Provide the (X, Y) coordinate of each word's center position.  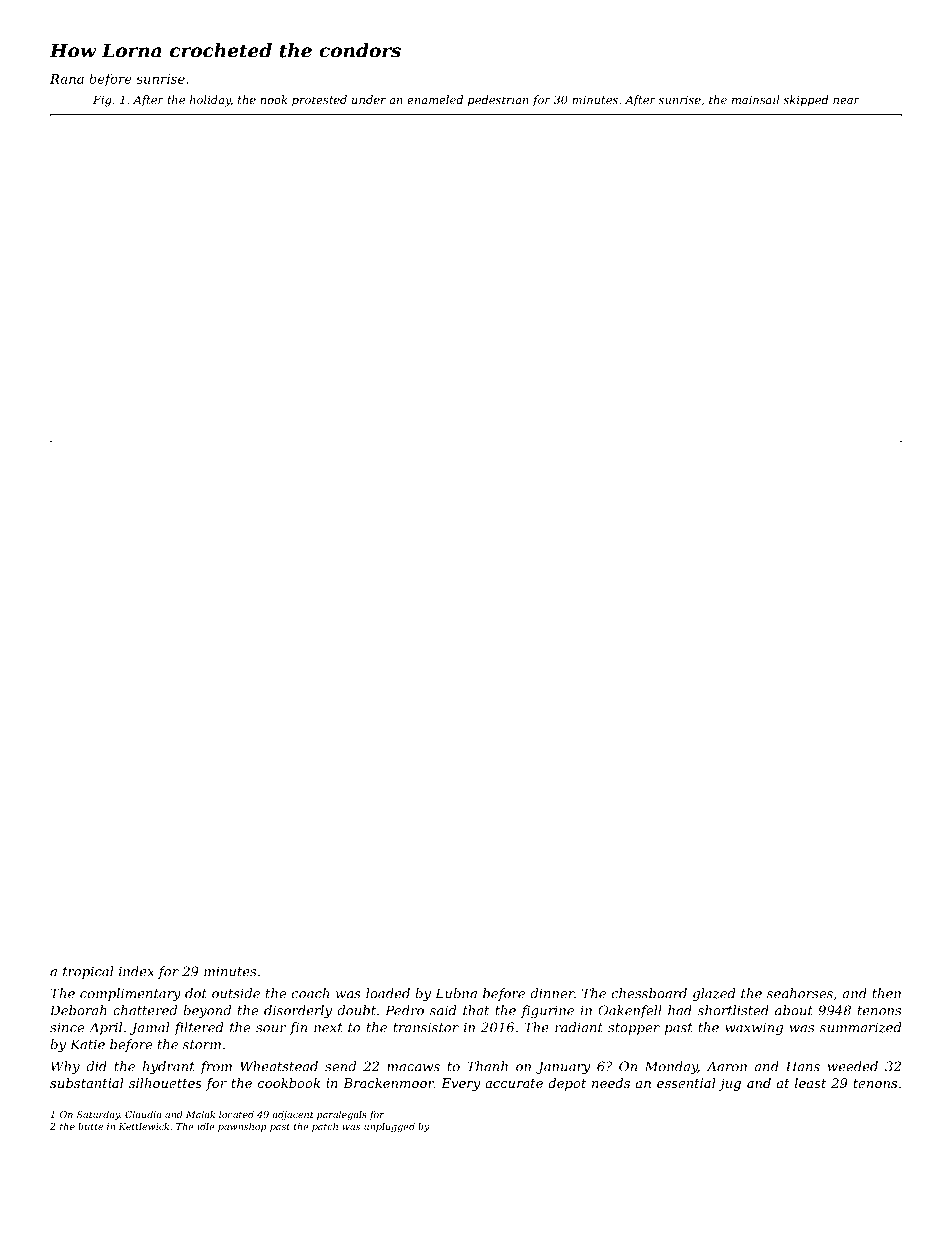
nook (273, 99)
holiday (210, 101)
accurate (514, 1083)
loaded (388, 993)
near (846, 101)
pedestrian (498, 101)
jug (729, 1084)
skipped (806, 101)
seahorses (800, 993)
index (136, 971)
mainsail (756, 99)
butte (90, 1126)
